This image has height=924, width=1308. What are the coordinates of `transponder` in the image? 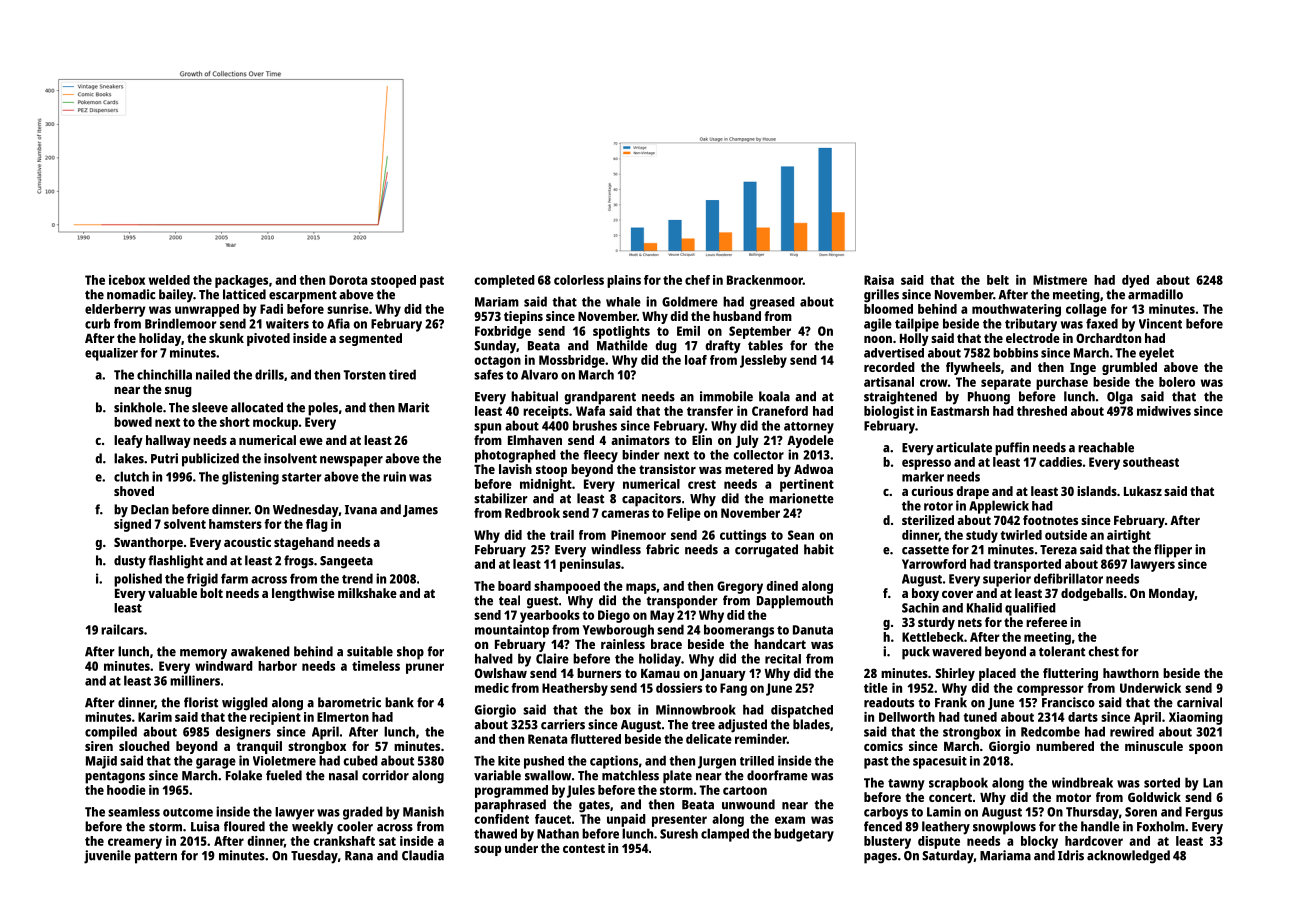 It's located at (682, 602).
